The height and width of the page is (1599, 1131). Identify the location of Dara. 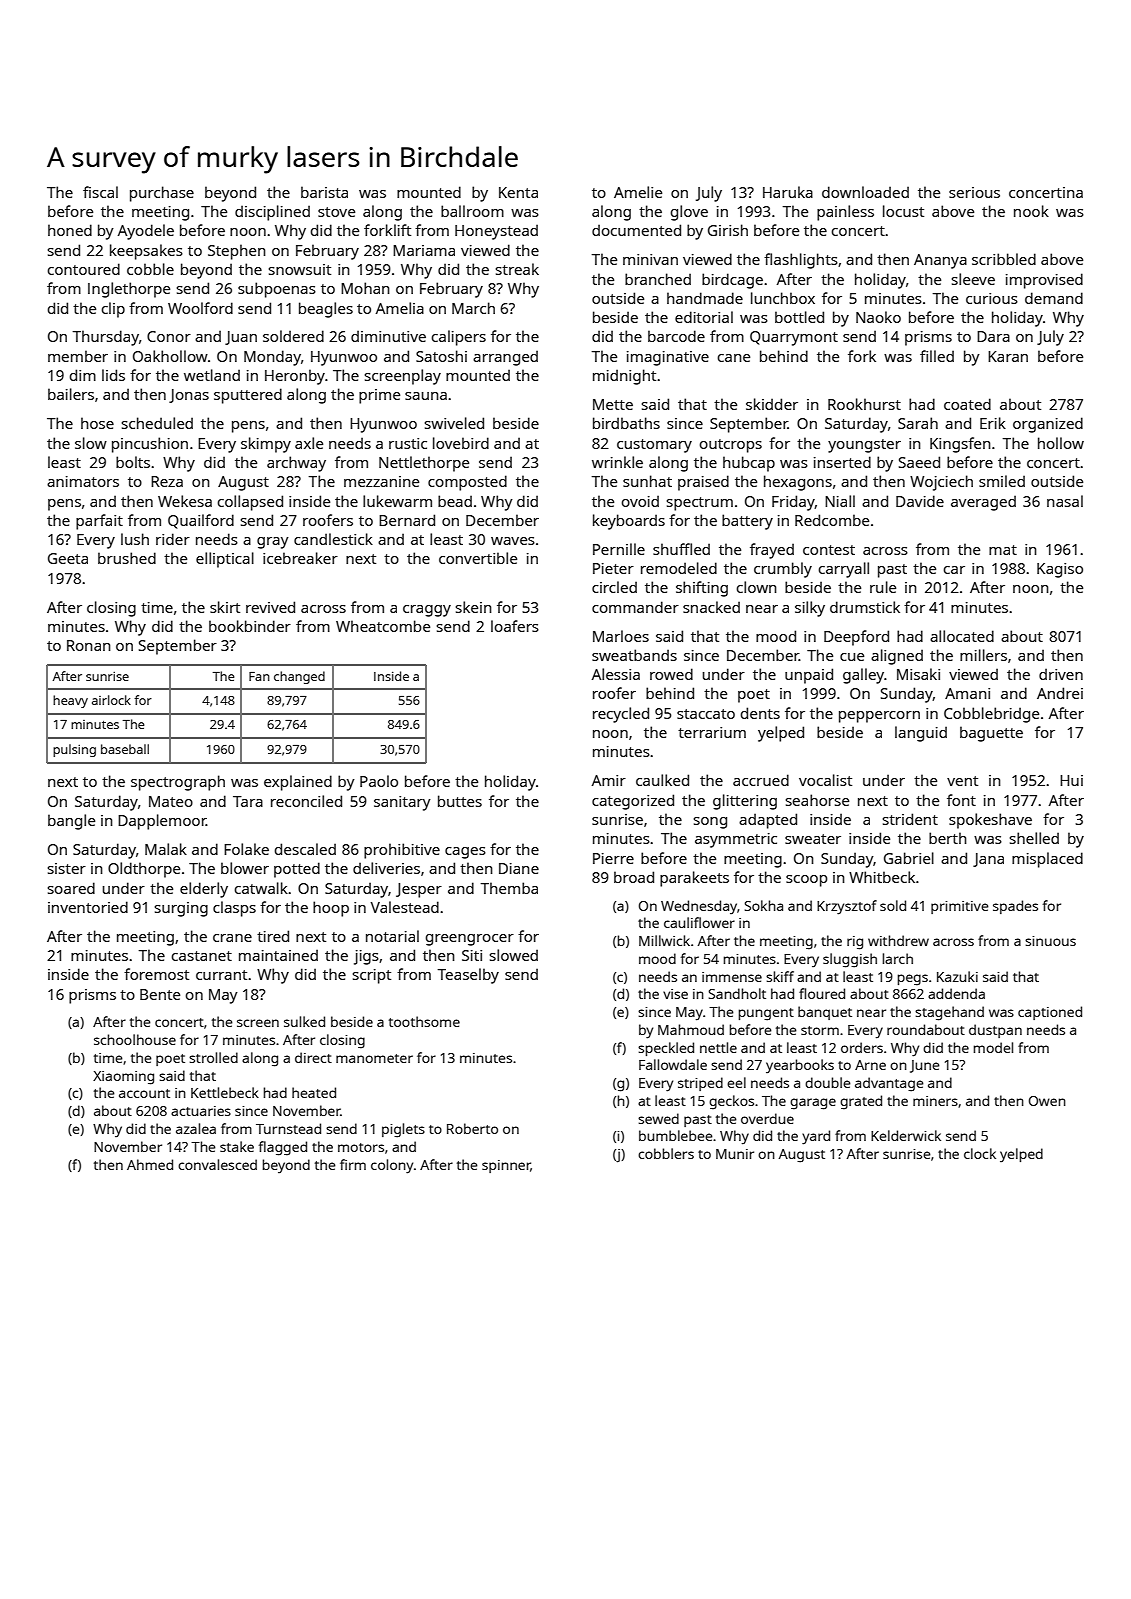
(993, 336).
